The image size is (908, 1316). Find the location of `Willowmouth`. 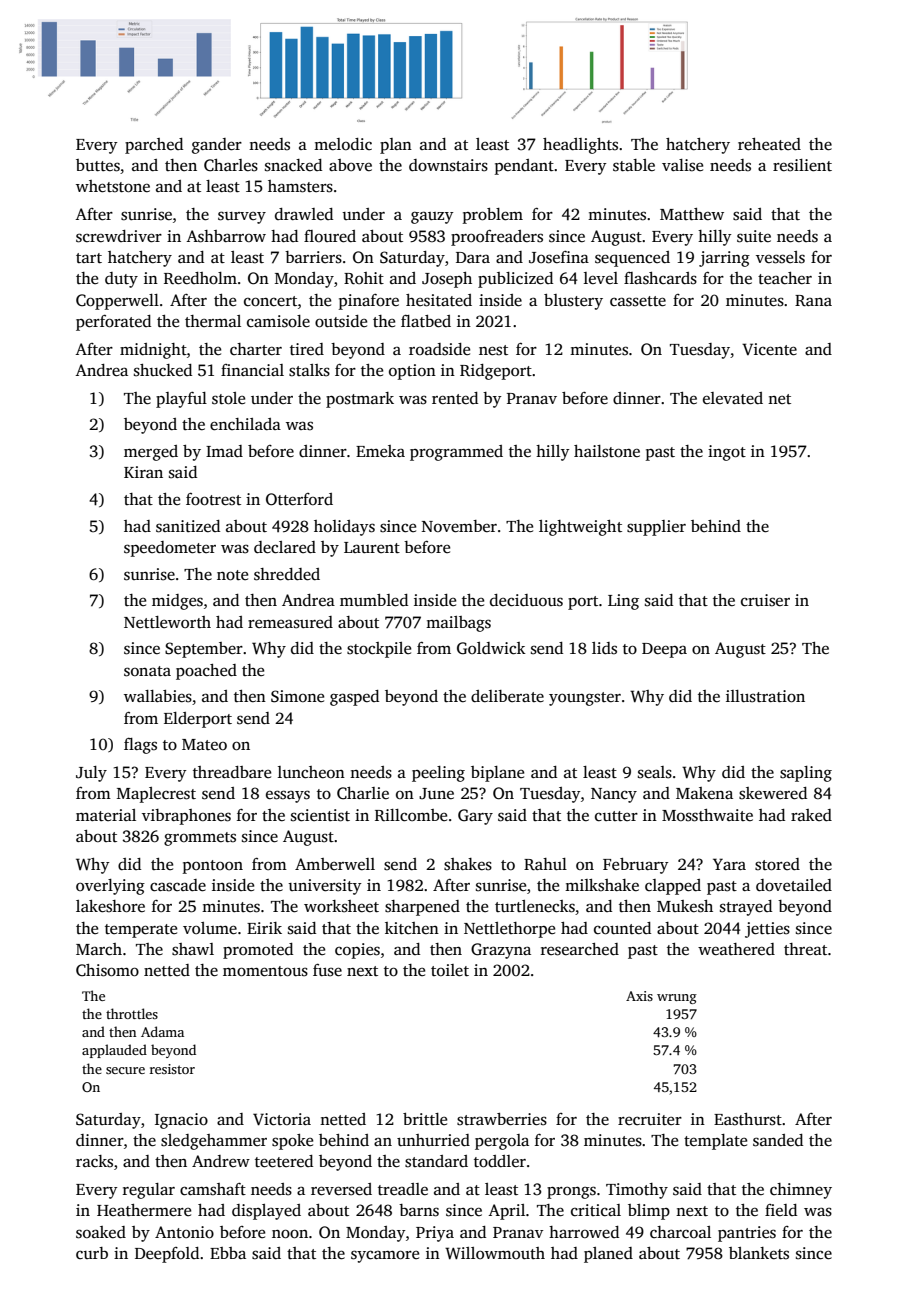

Willowmouth is located at coordinates (495, 1253).
